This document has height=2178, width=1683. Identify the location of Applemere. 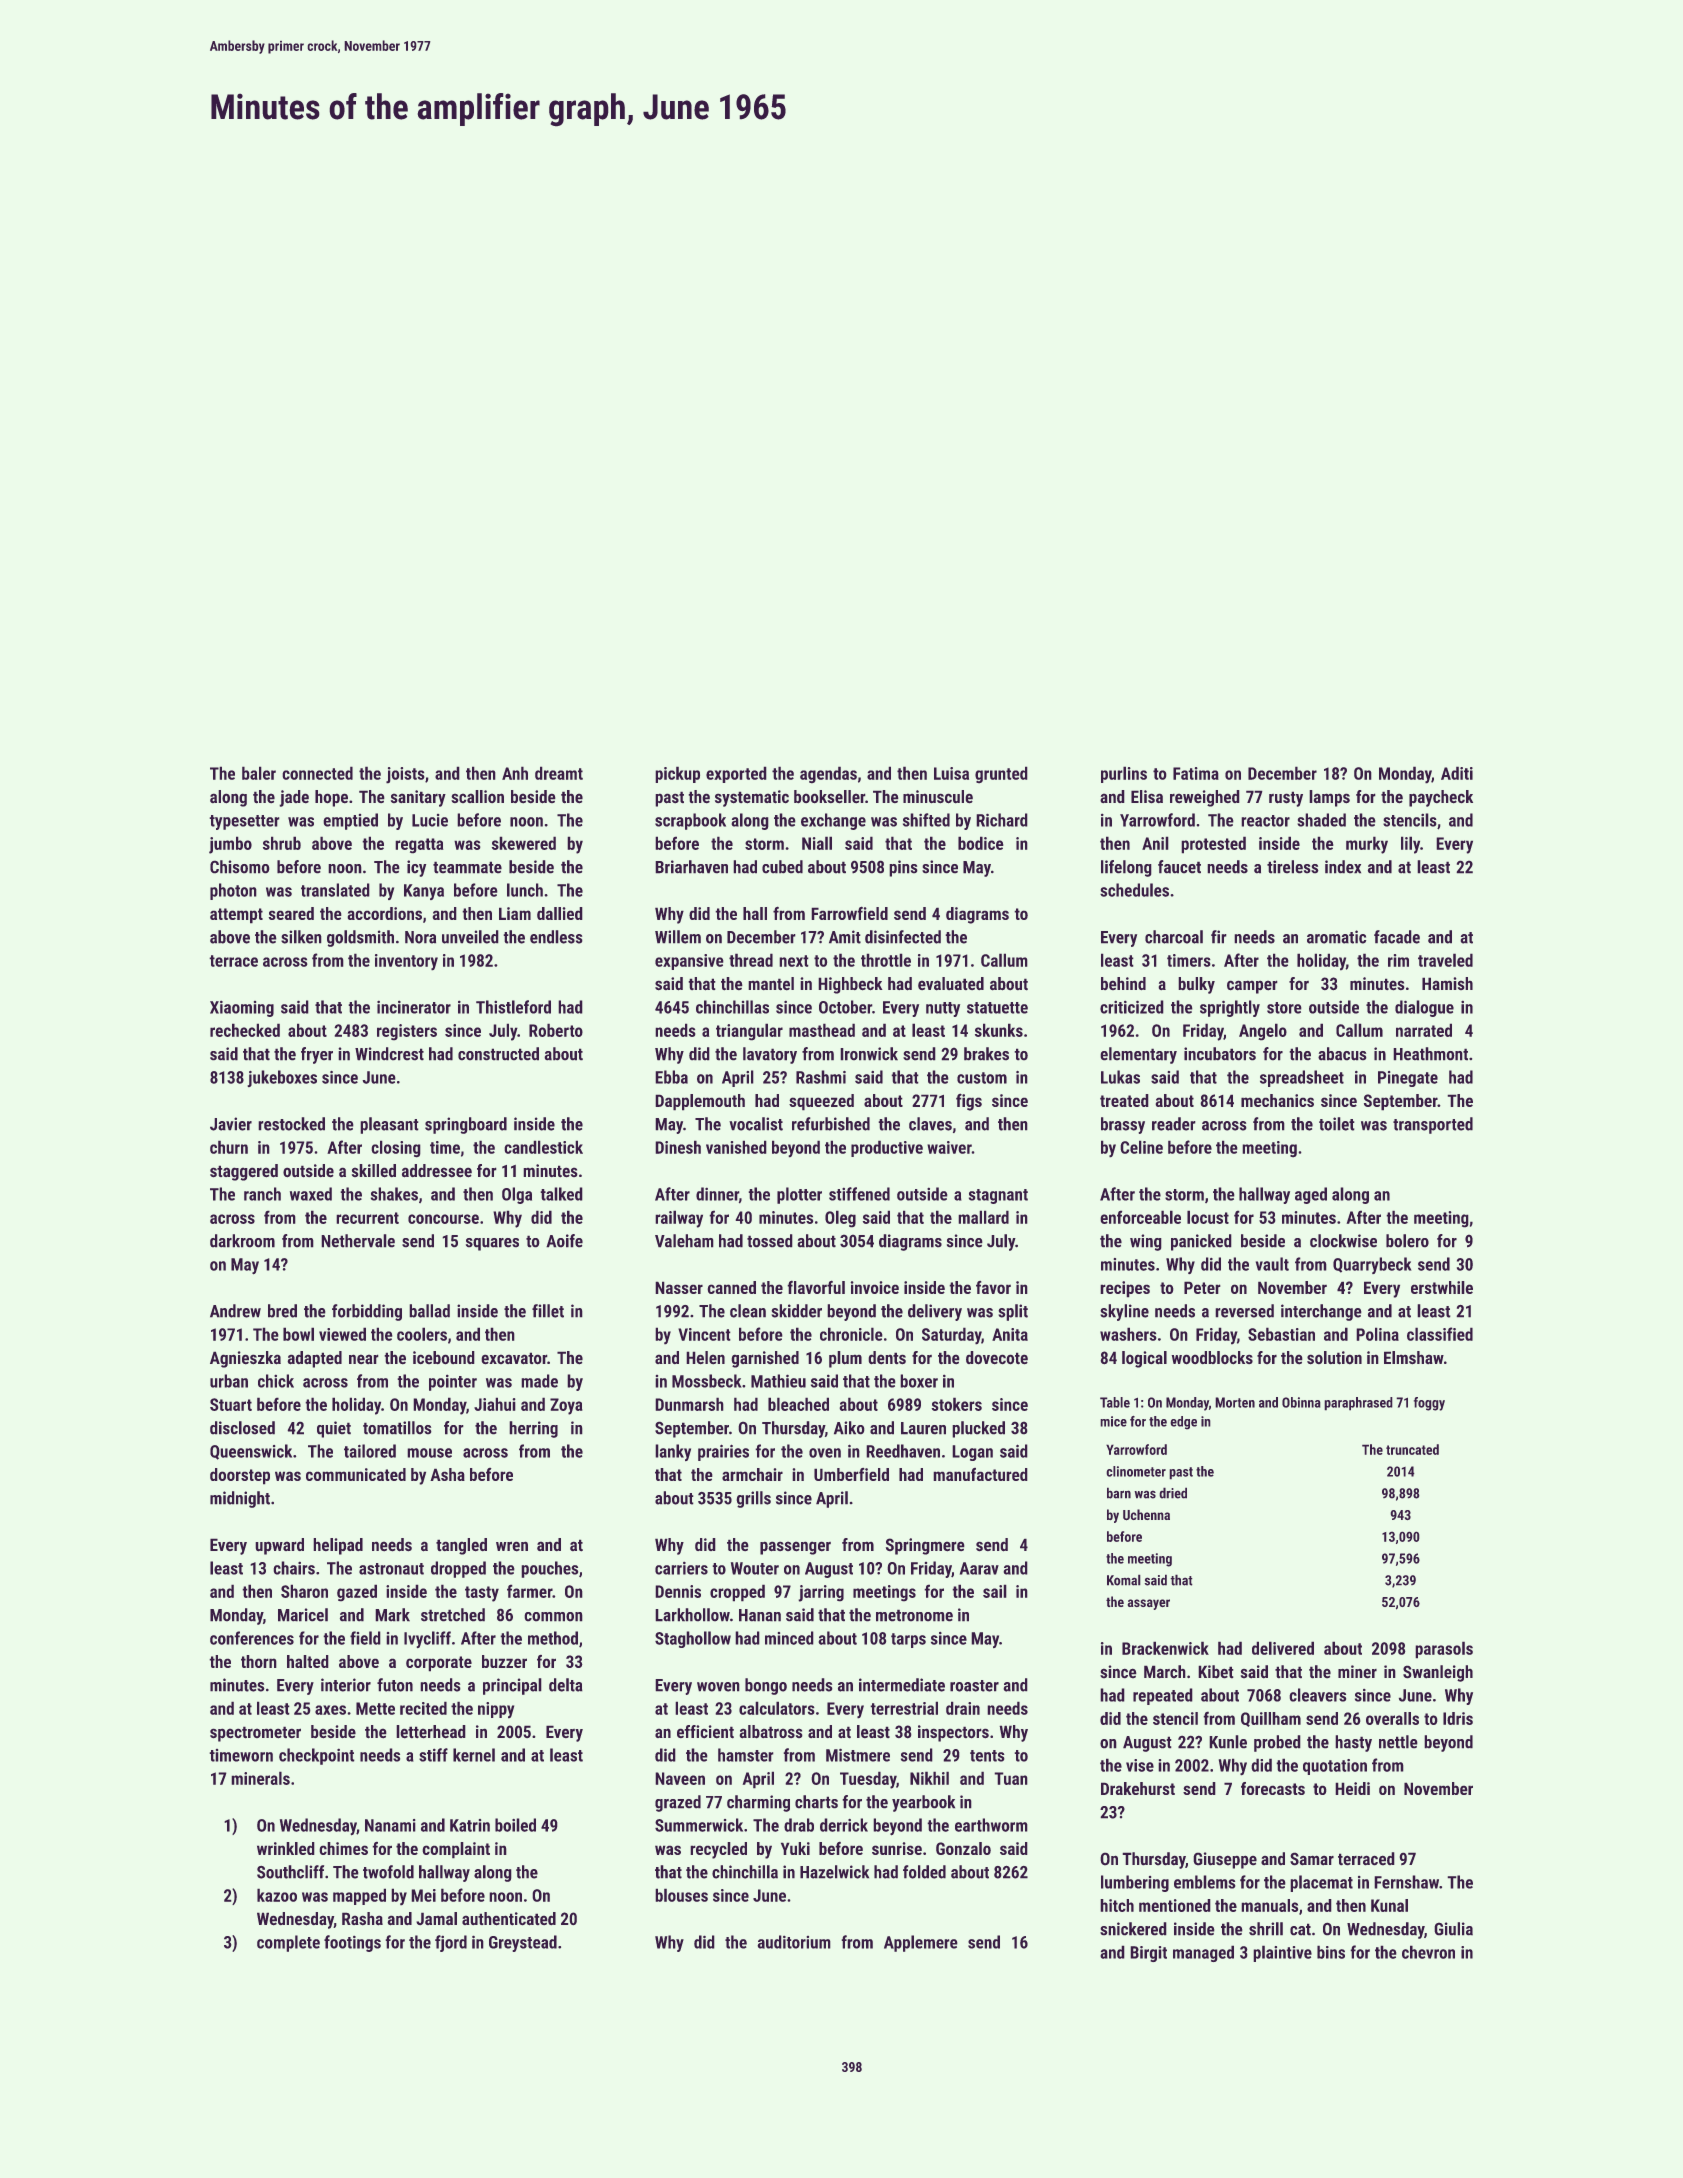
(921, 1943).
